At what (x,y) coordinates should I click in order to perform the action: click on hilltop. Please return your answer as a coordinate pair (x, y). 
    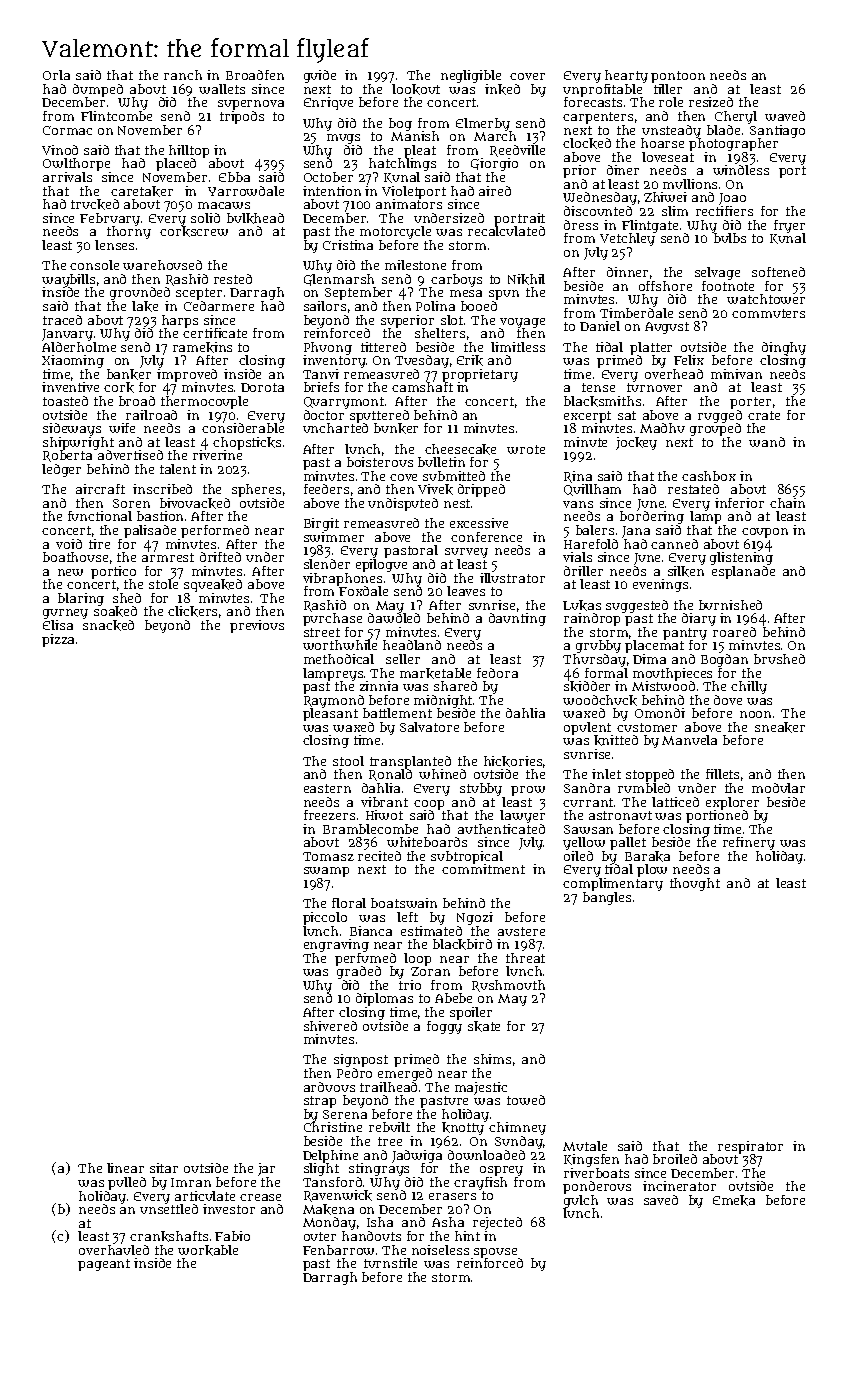
    Looking at the image, I should click on (189, 152).
